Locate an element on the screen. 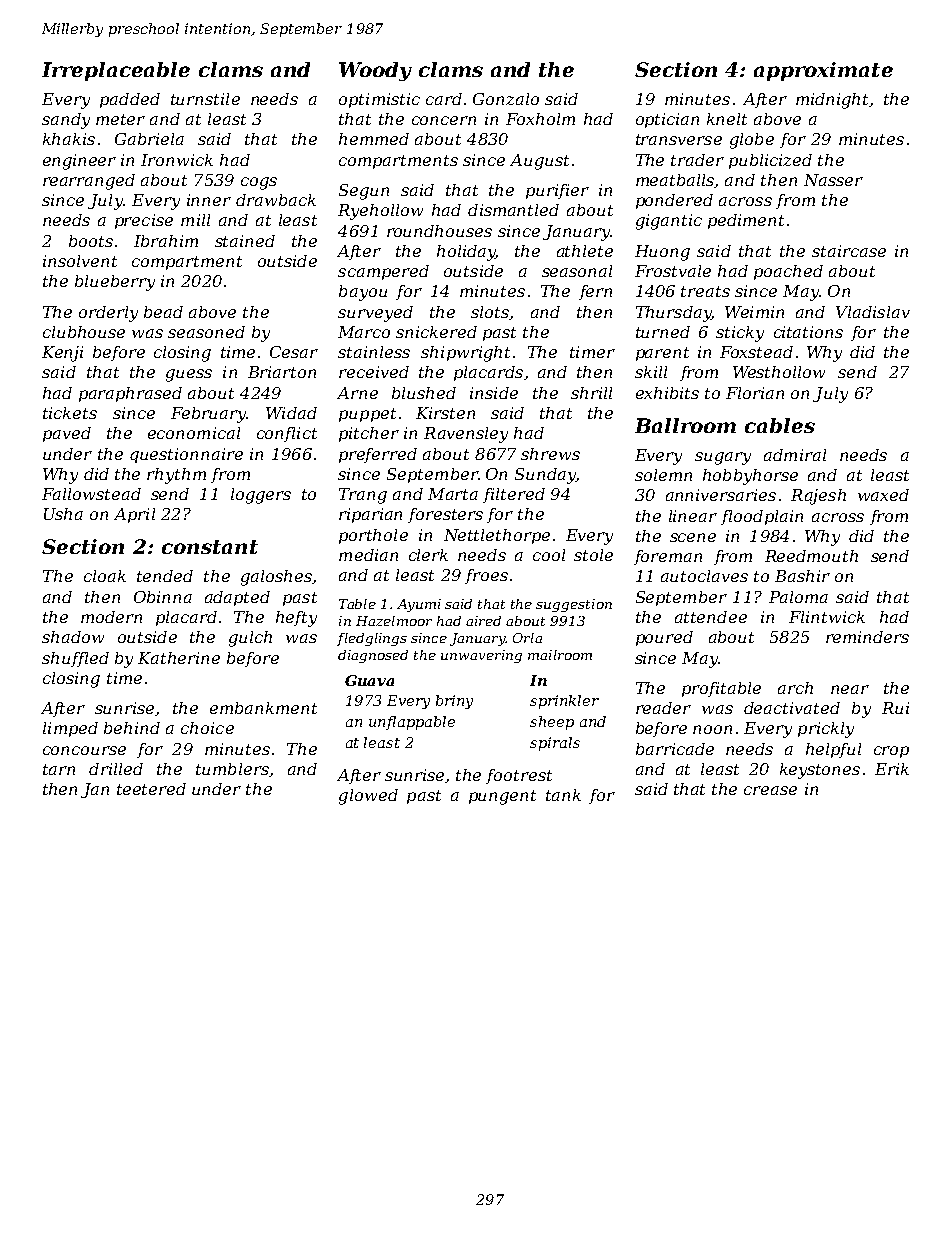  Ayumi is located at coordinates (419, 605).
